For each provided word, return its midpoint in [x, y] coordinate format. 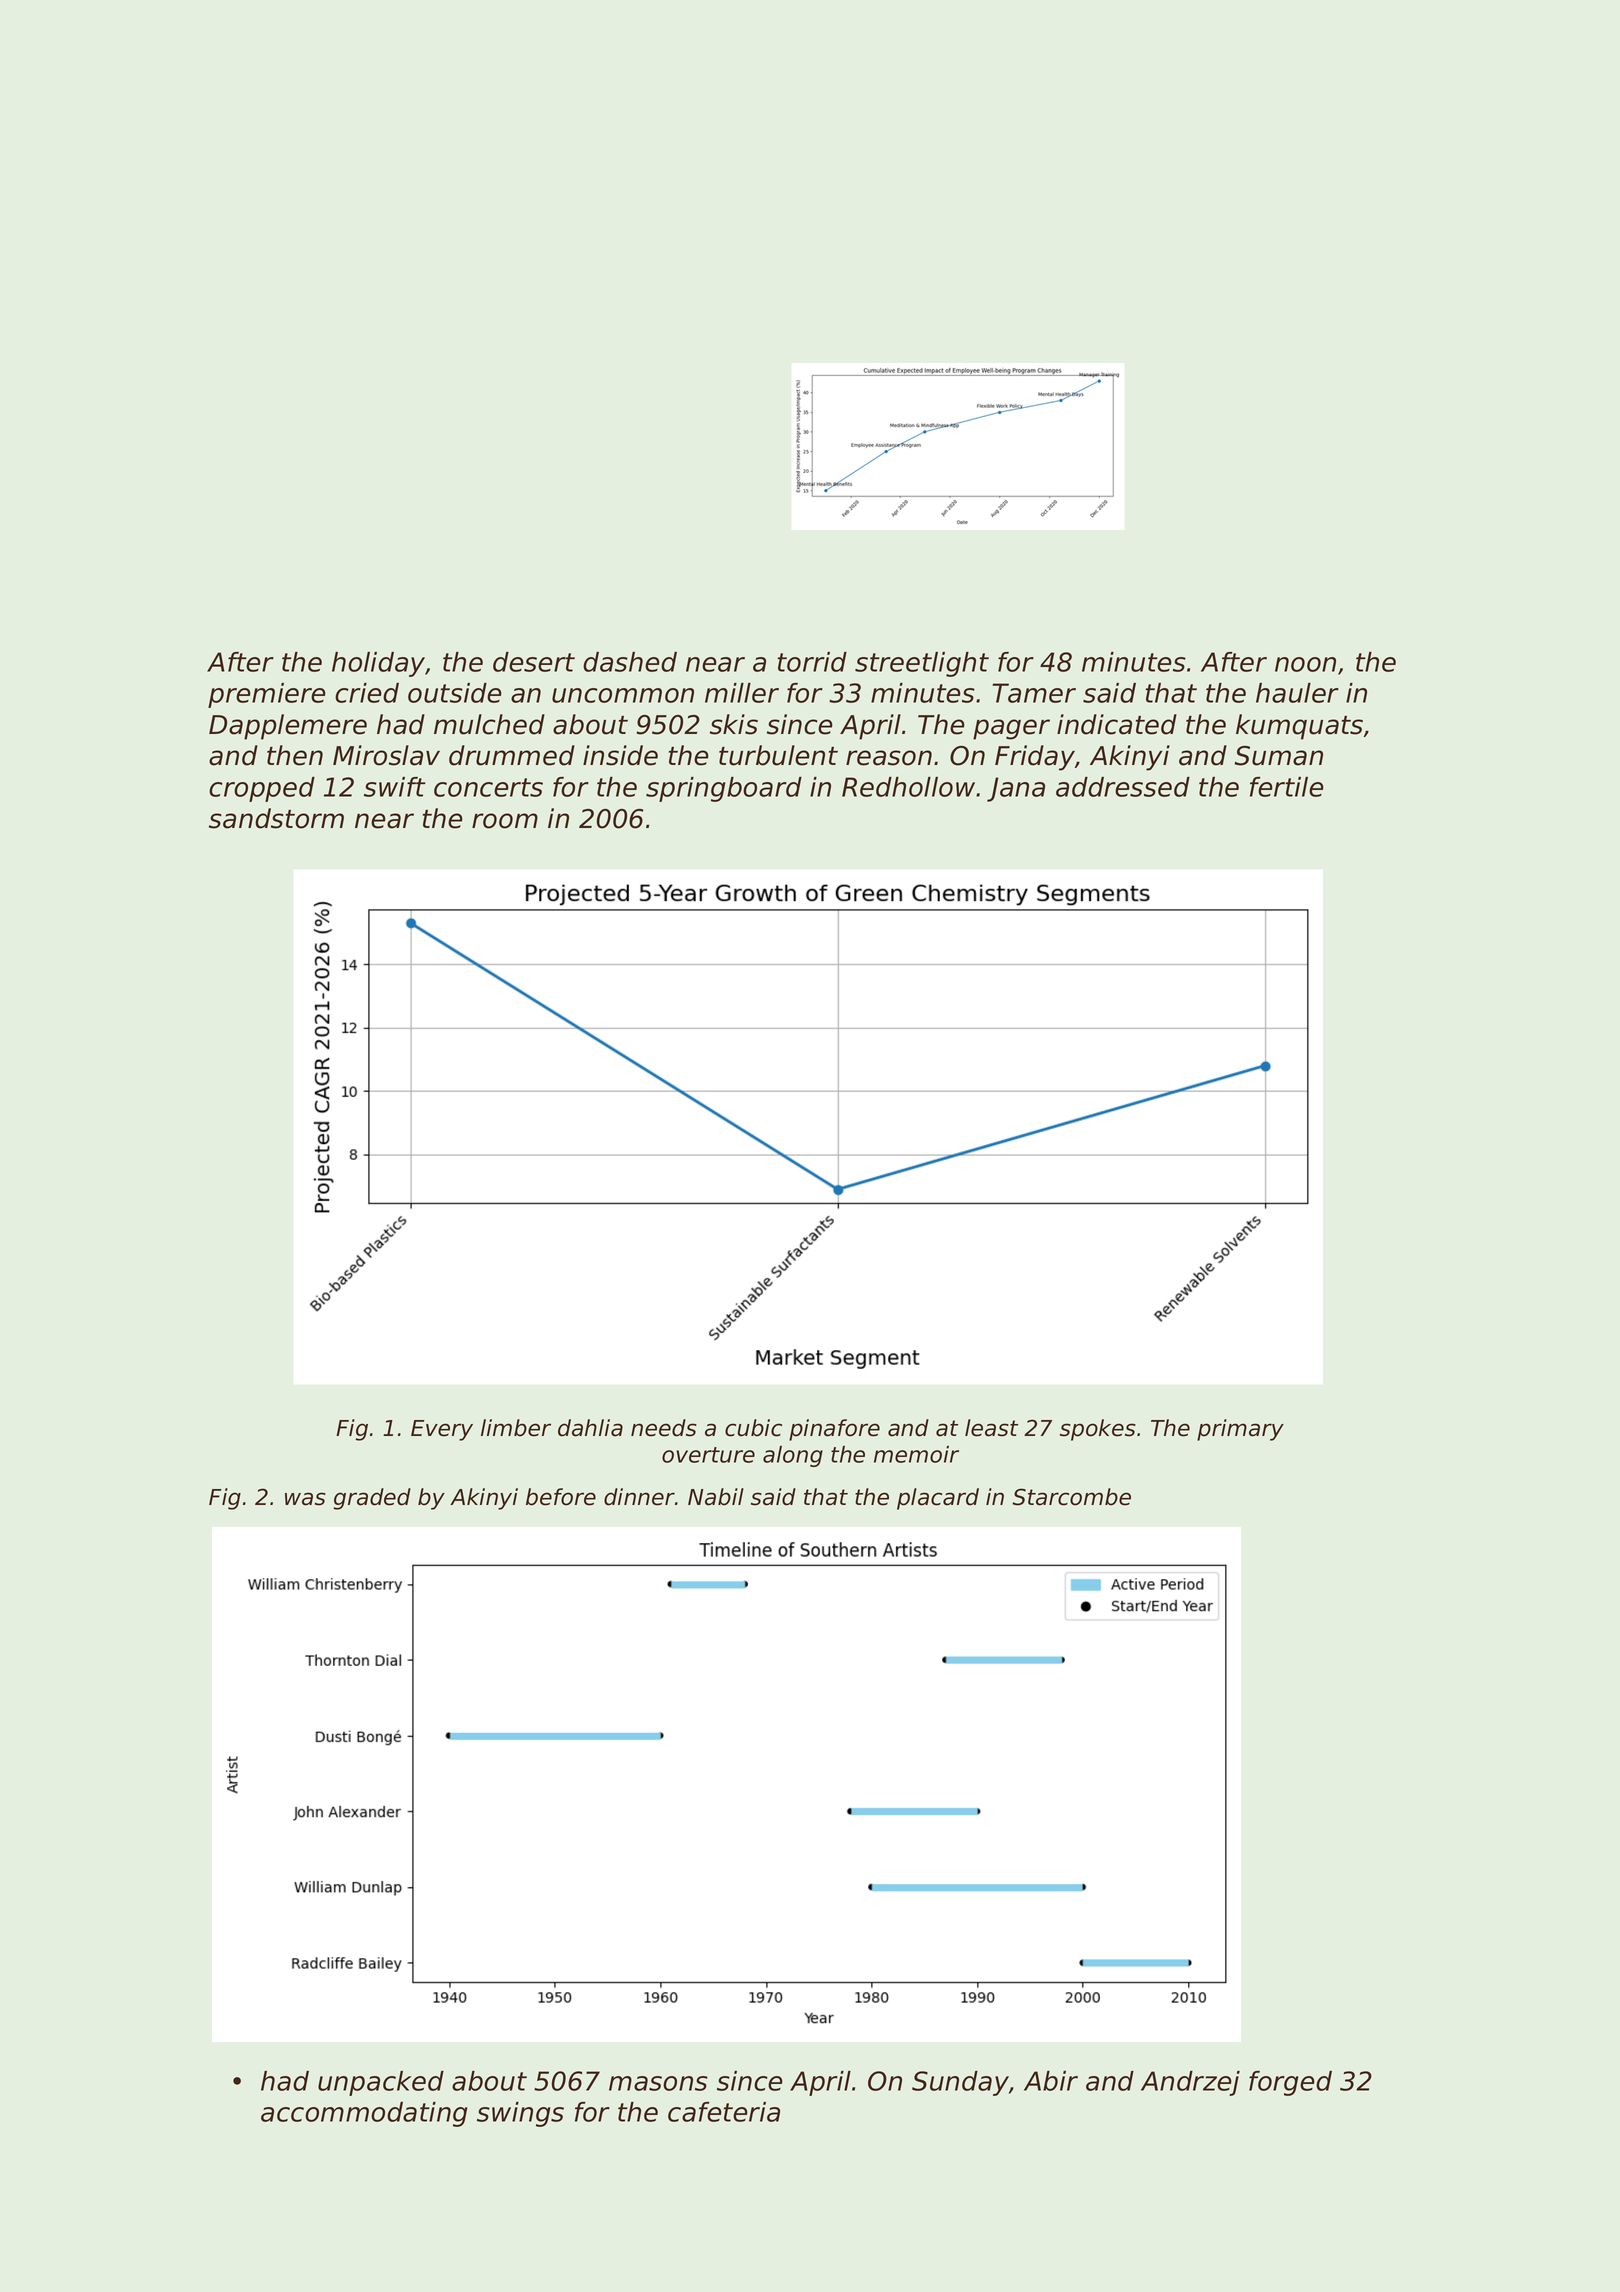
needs [664, 1428]
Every [442, 1430]
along [793, 1456]
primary [1240, 1430]
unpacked [381, 2083]
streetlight [922, 664]
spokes [1098, 1430]
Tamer [1034, 693]
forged [1290, 2083]
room [505, 821]
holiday [378, 664]
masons [658, 2083]
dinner [639, 1497]
